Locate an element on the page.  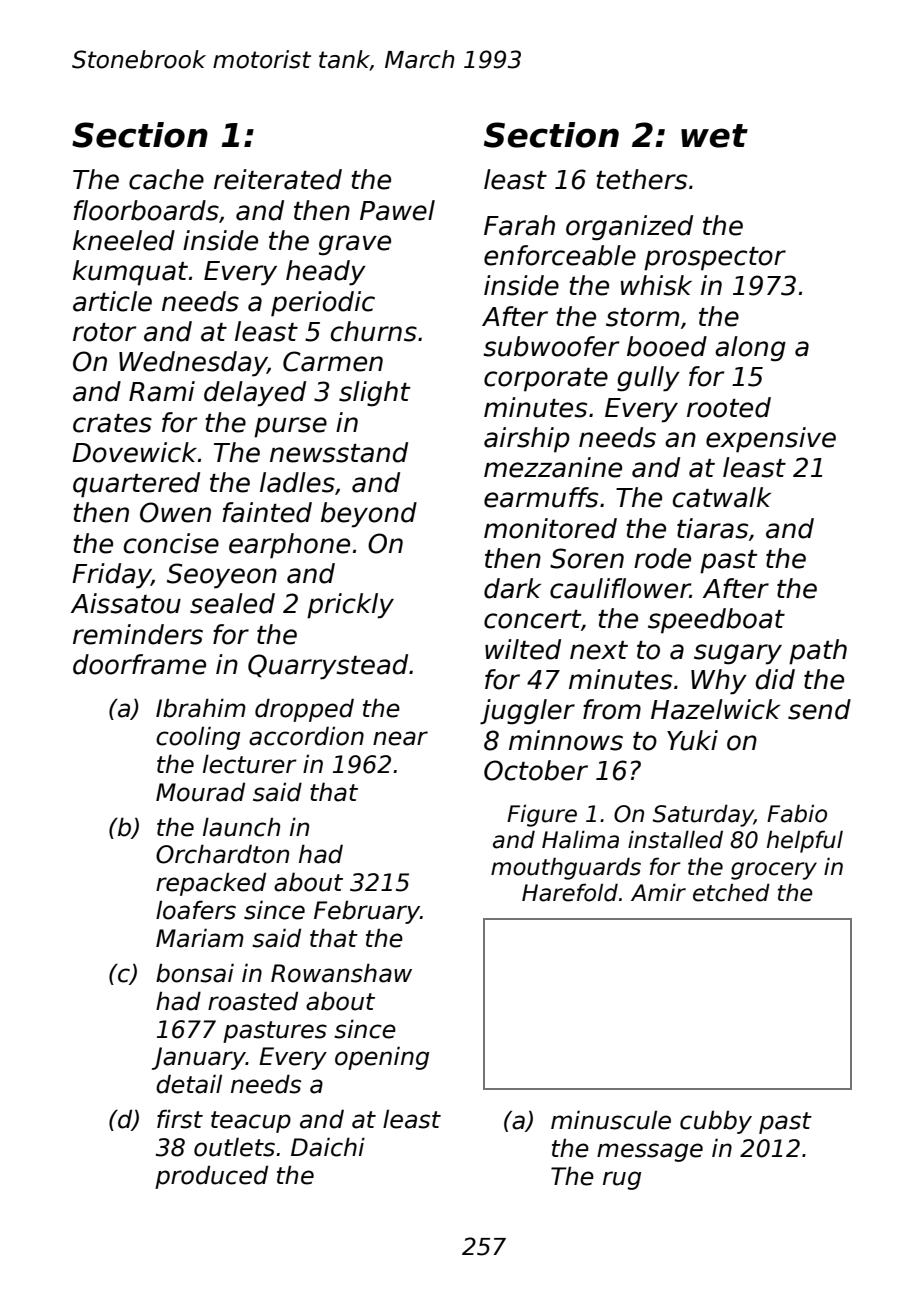
rug is located at coordinates (622, 1180).
